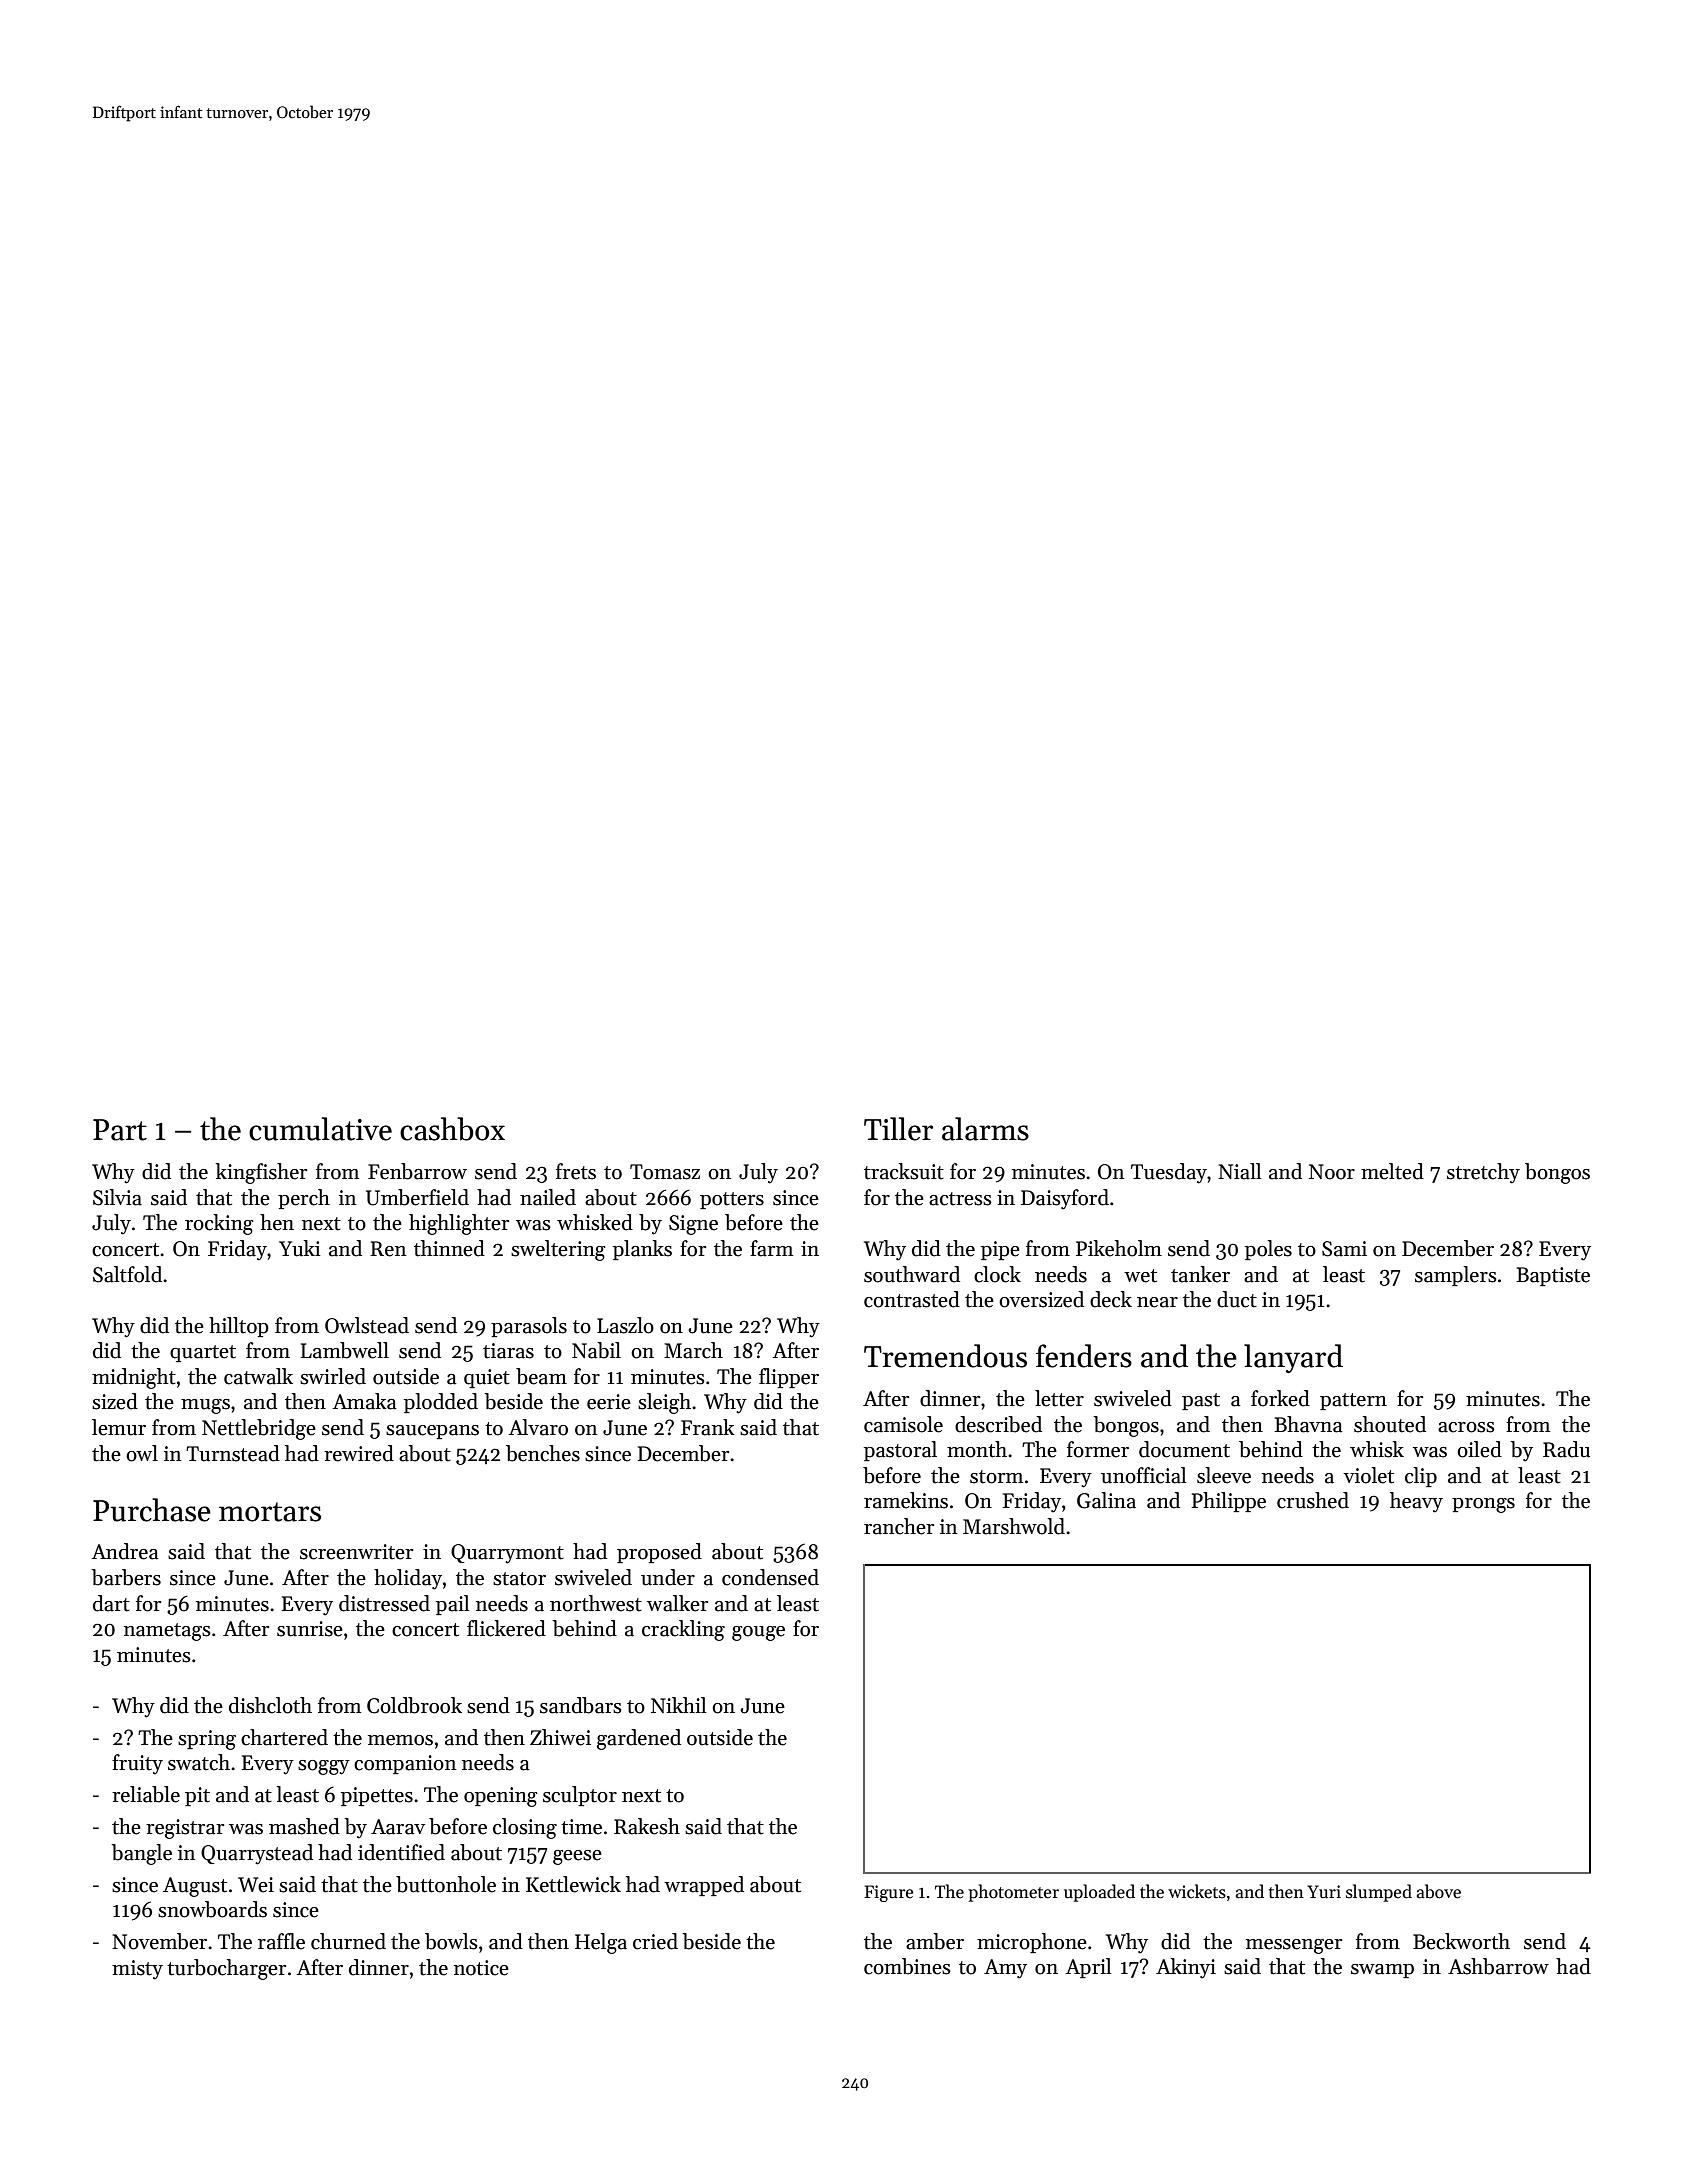 Image resolution: width=1683 pixels, height=2178 pixels. What do you see at coordinates (659, 1553) in the image?
I see `proposed` at bounding box center [659, 1553].
